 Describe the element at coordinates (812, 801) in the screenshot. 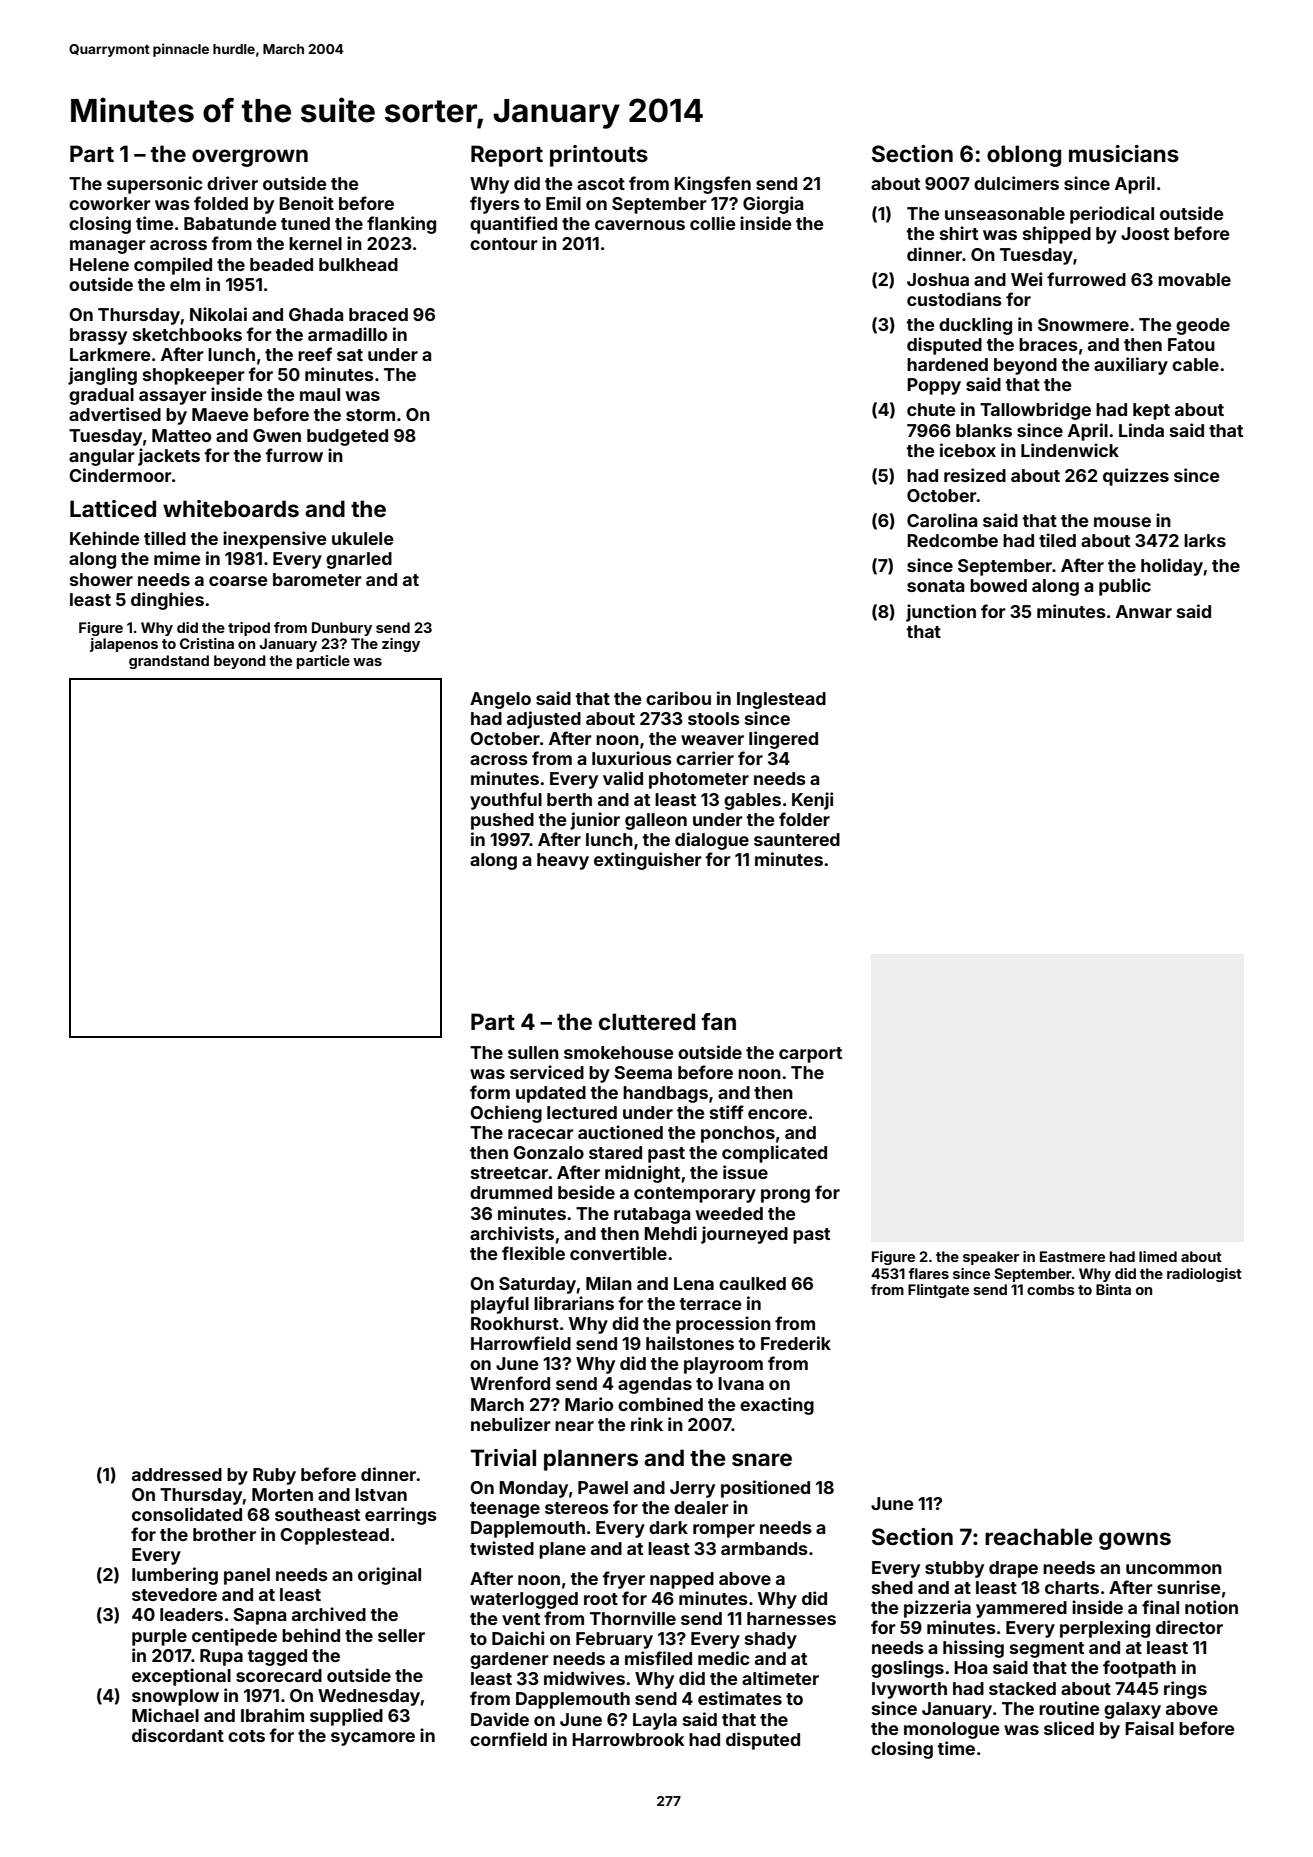

I see `Kenji` at that location.
